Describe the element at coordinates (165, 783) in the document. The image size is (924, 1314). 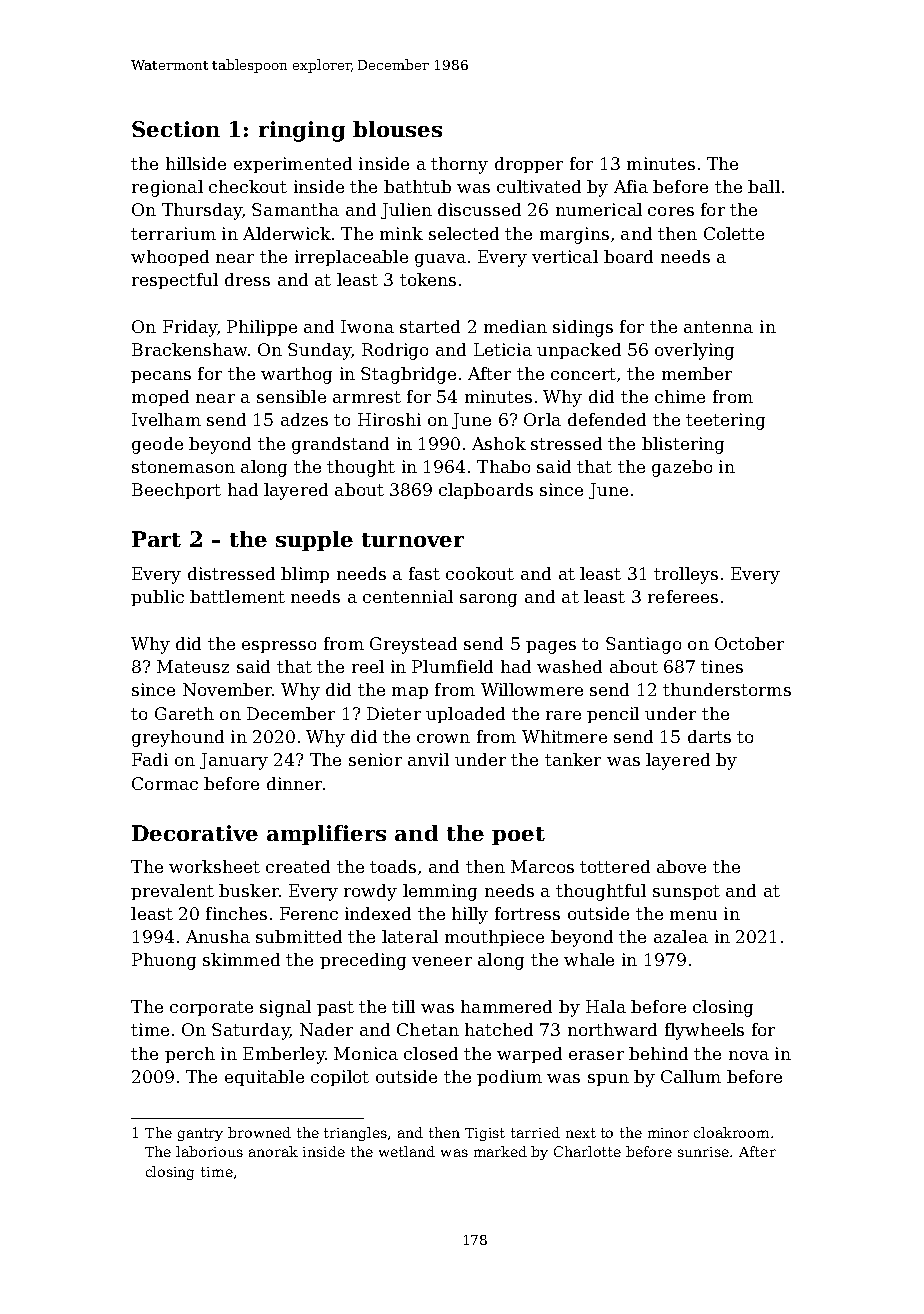
I see `Cormac` at that location.
